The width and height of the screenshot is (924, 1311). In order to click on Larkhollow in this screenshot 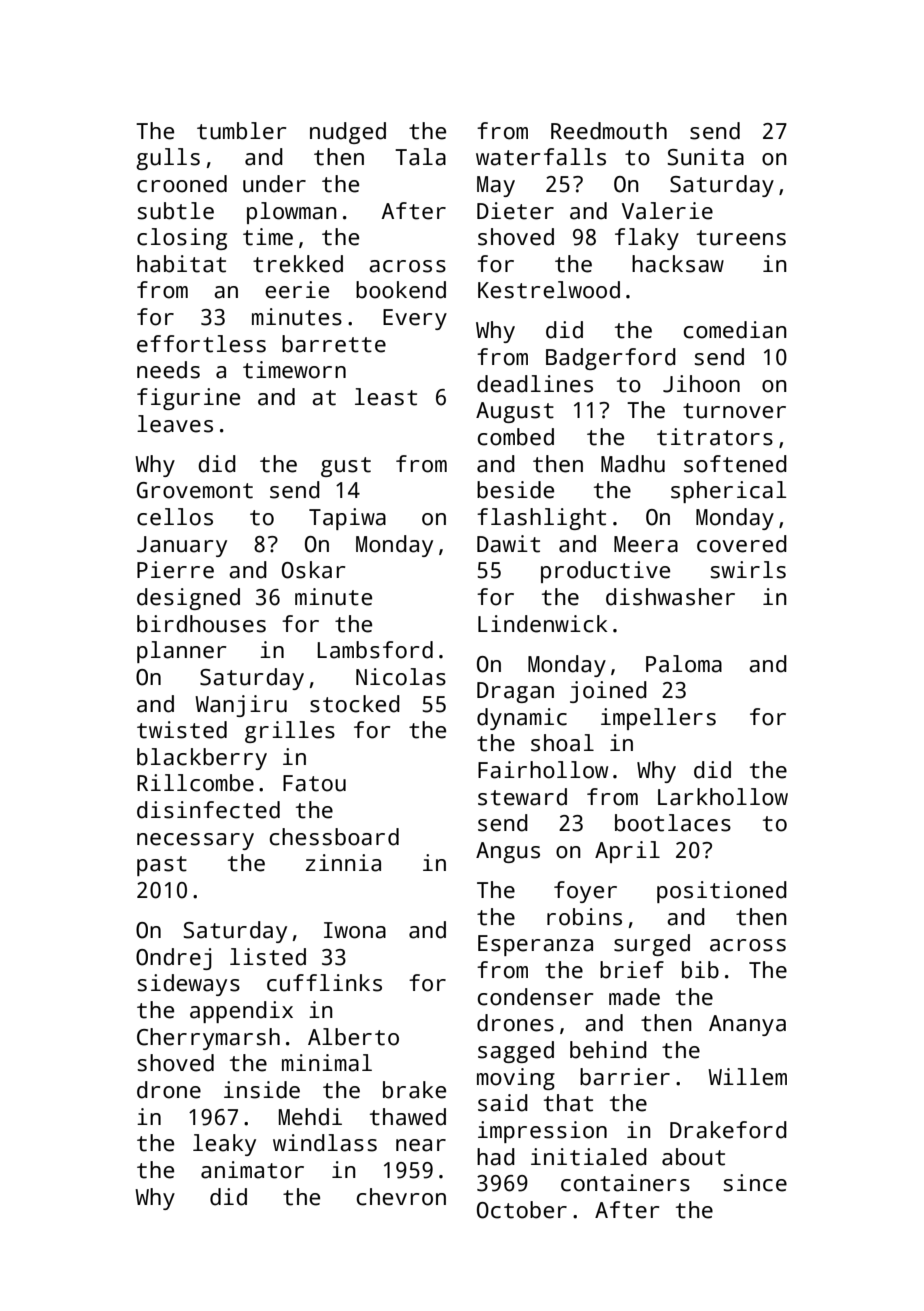, I will do `click(723, 797)`.
